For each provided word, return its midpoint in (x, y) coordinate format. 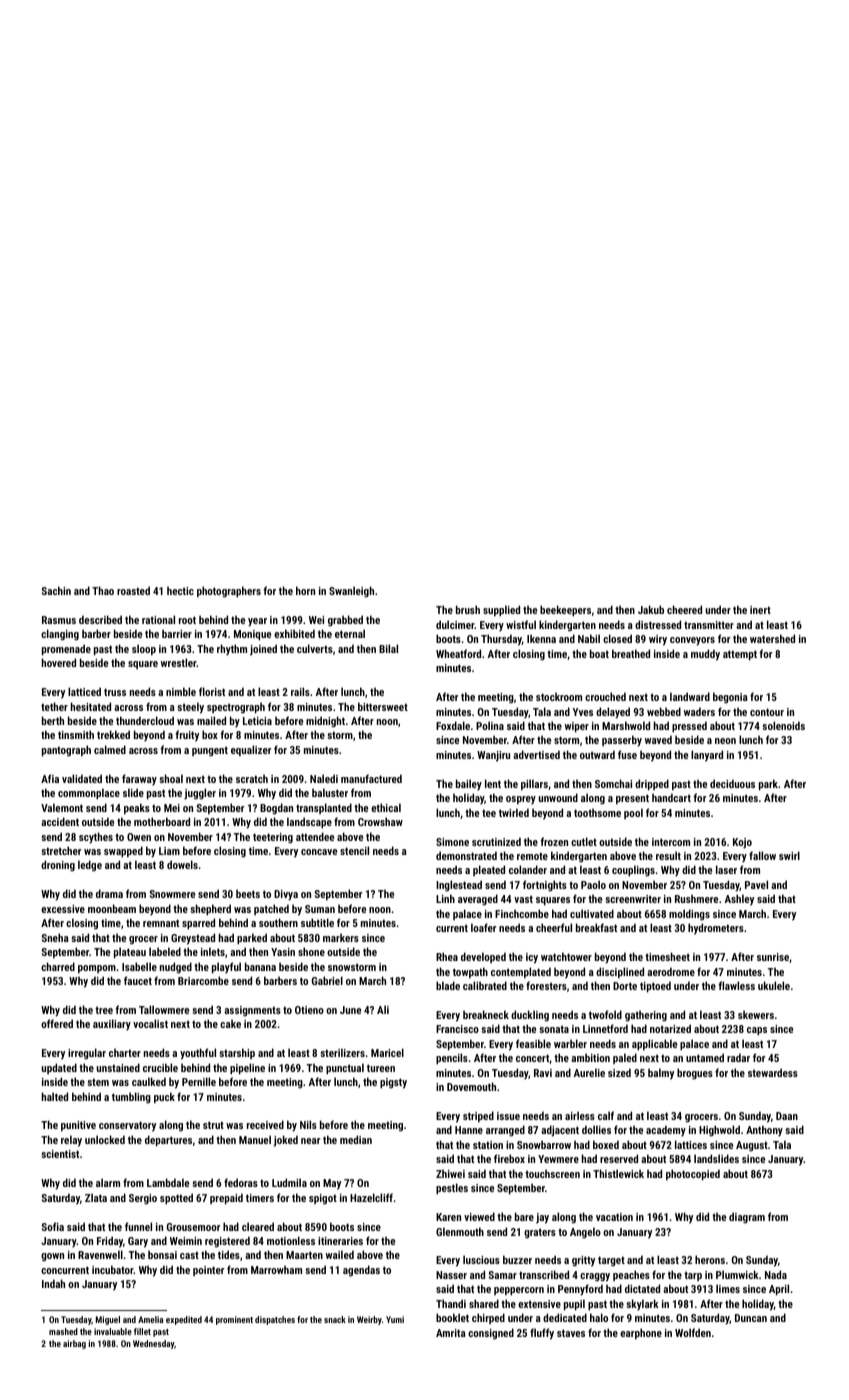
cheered (684, 609)
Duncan (751, 1318)
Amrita (451, 1333)
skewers (756, 1014)
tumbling (131, 1098)
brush (468, 609)
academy (666, 1131)
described (100, 619)
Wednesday (153, 1344)
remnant (161, 923)
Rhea (447, 956)
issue (508, 1116)
